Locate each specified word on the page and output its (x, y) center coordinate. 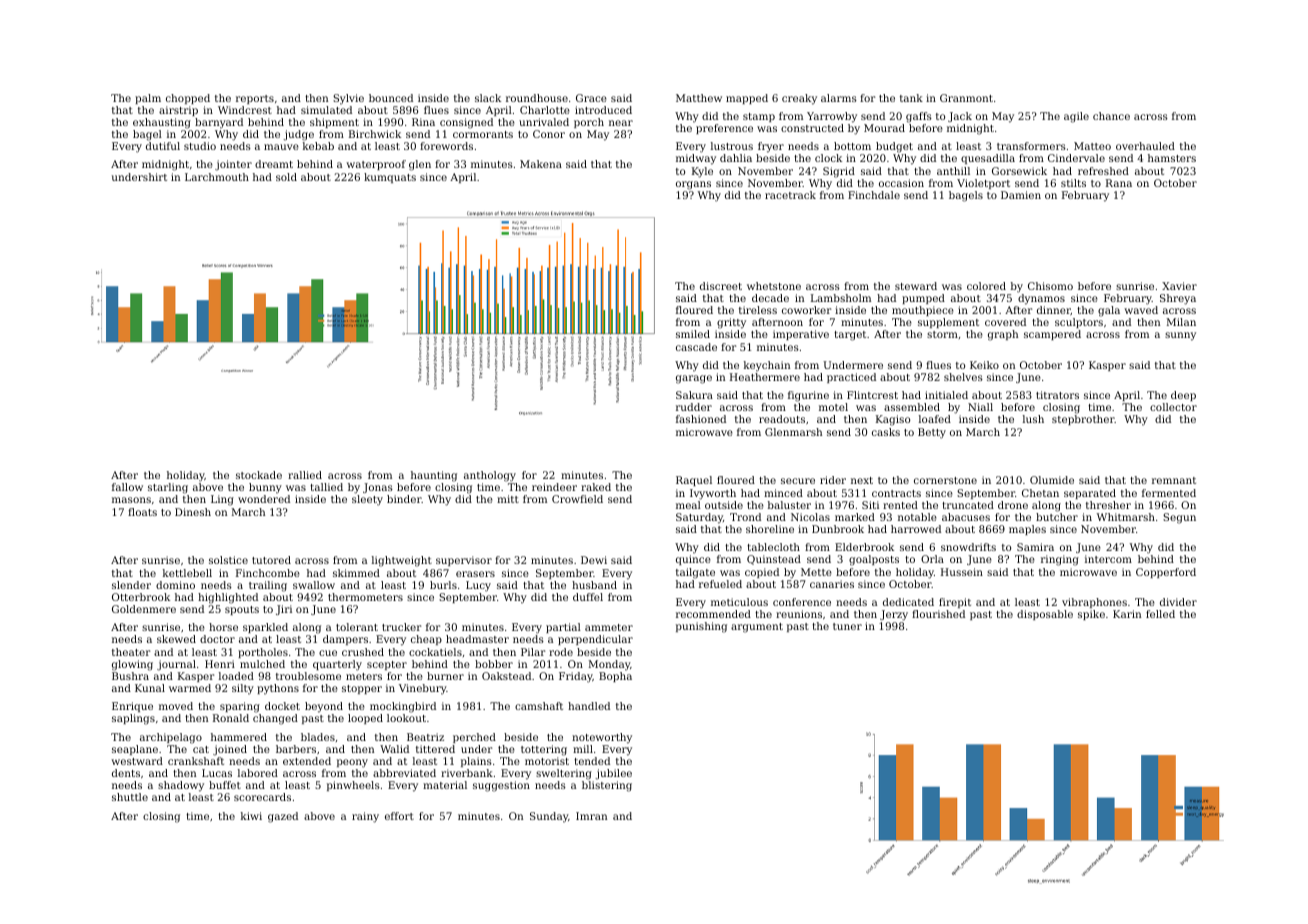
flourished (938, 614)
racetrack (790, 195)
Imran (591, 816)
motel (833, 407)
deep (1183, 396)
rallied (305, 475)
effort (399, 816)
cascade (696, 347)
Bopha (615, 677)
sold (286, 177)
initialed (946, 395)
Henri (220, 664)
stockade (259, 475)
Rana (1119, 183)
